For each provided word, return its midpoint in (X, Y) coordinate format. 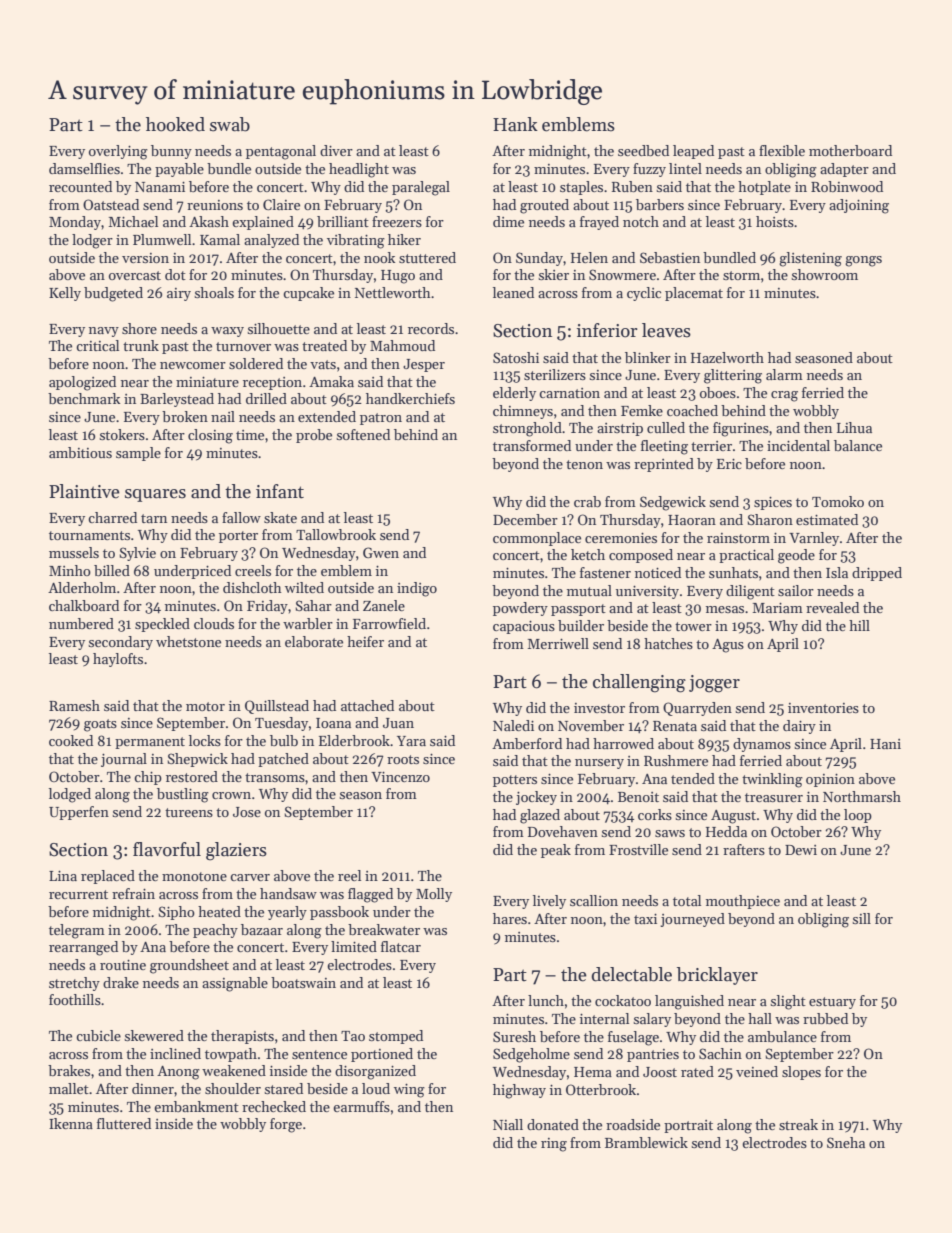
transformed (532, 445)
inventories (823, 708)
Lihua (854, 427)
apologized (82, 383)
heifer (365, 641)
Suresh (514, 1036)
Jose (247, 812)
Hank (515, 124)
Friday (267, 607)
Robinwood (847, 186)
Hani (885, 744)
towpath (231, 1055)
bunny (171, 152)
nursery (599, 764)
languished (689, 1002)
